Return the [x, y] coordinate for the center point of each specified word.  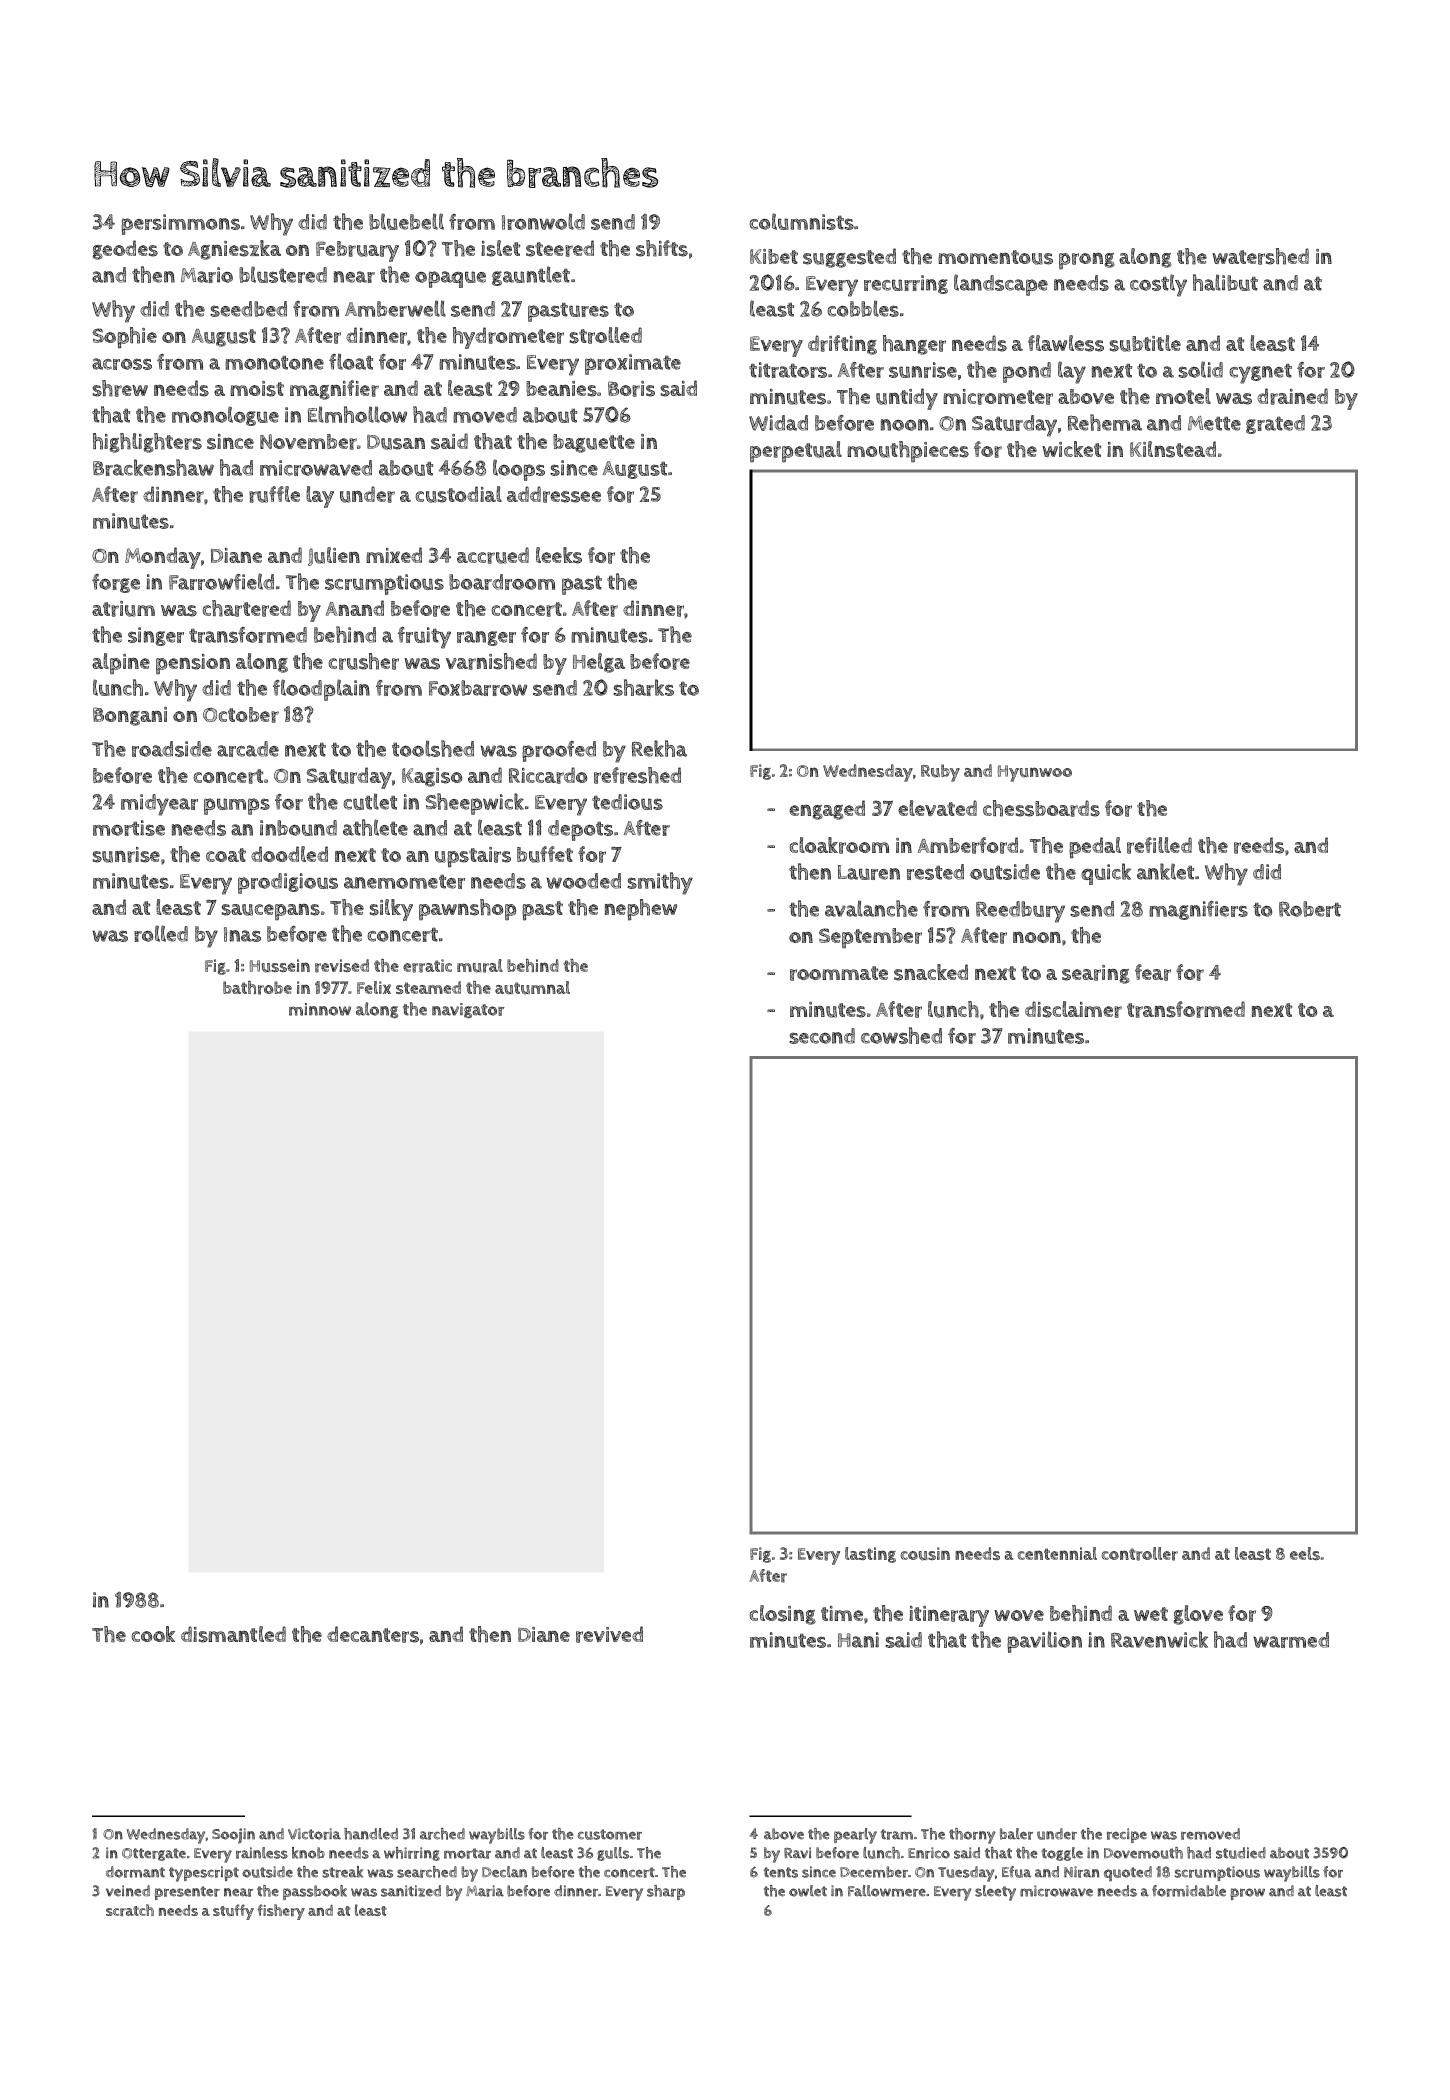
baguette [594, 443]
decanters [373, 1634]
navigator [468, 1010]
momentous [995, 257]
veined [128, 1891]
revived [609, 1634]
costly [1158, 285]
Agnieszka [234, 250]
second [822, 1036]
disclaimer [1073, 1009]
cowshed [901, 1035]
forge [116, 583]
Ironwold [543, 221]
